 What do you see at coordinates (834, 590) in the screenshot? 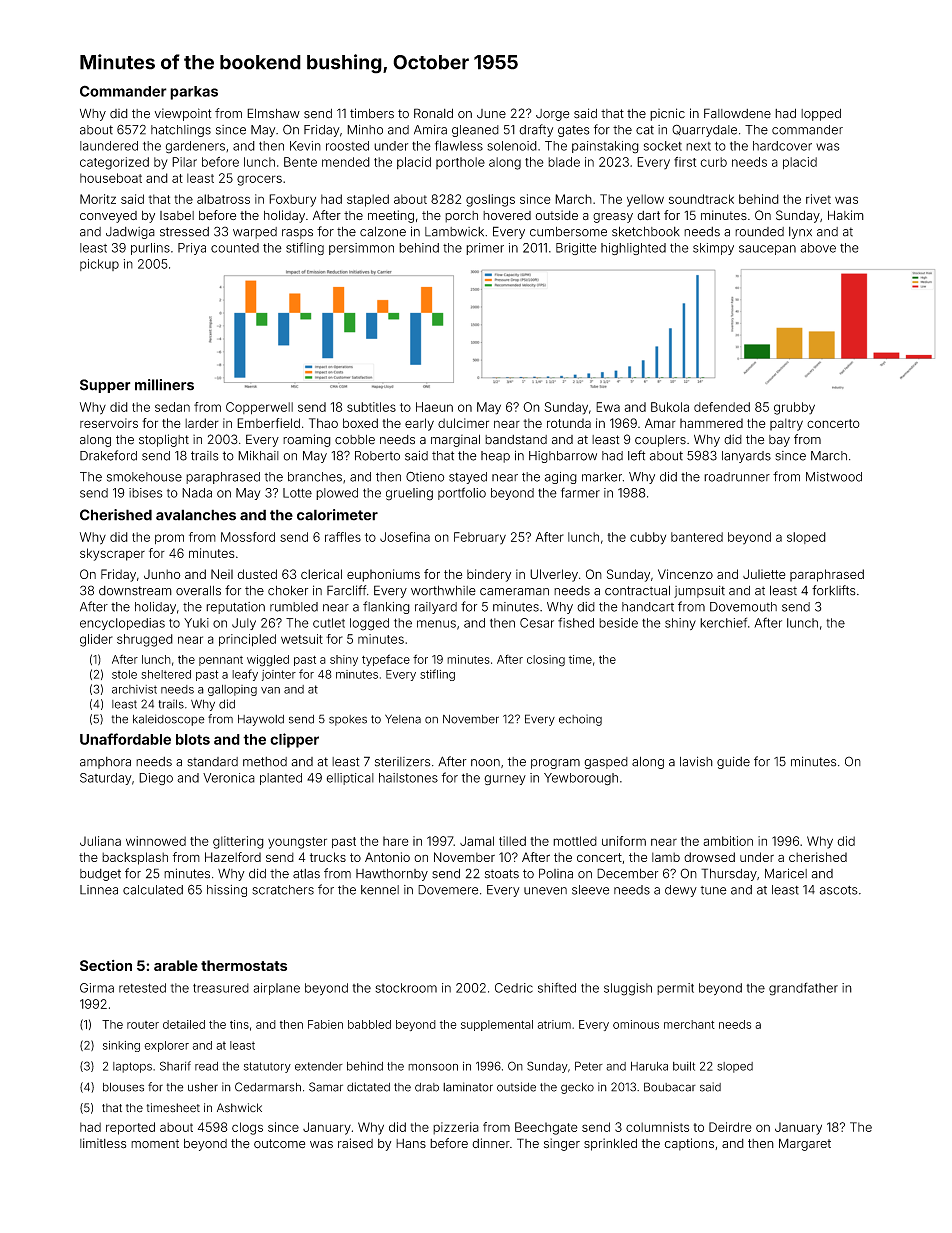
I see `forklifts` at bounding box center [834, 590].
